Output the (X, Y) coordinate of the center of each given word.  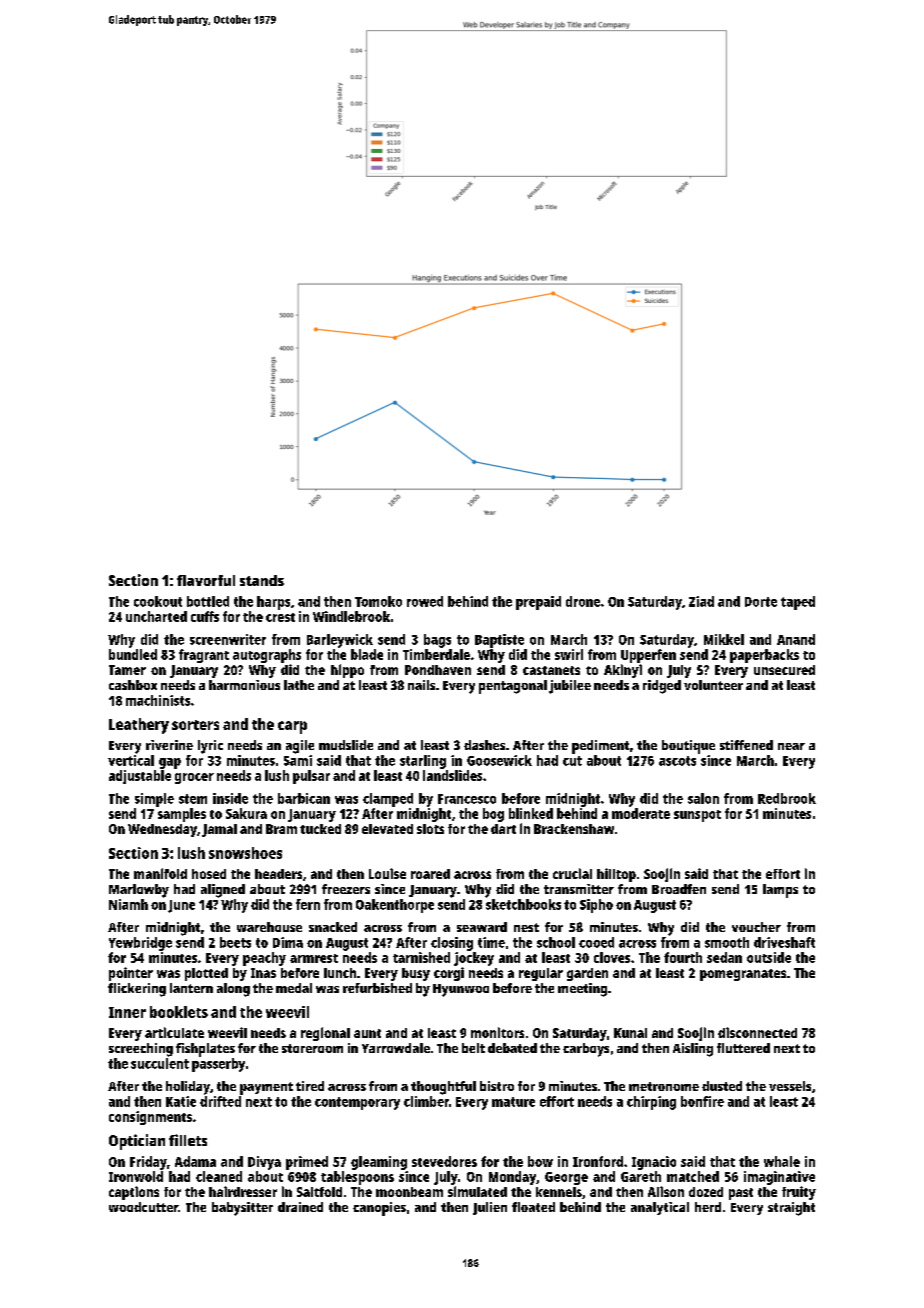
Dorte (761, 602)
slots (430, 829)
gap (170, 763)
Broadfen (679, 889)
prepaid (538, 603)
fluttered (743, 1048)
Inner (127, 1012)
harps (273, 603)
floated (533, 1207)
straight (791, 1209)
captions (134, 1193)
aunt (367, 1033)
